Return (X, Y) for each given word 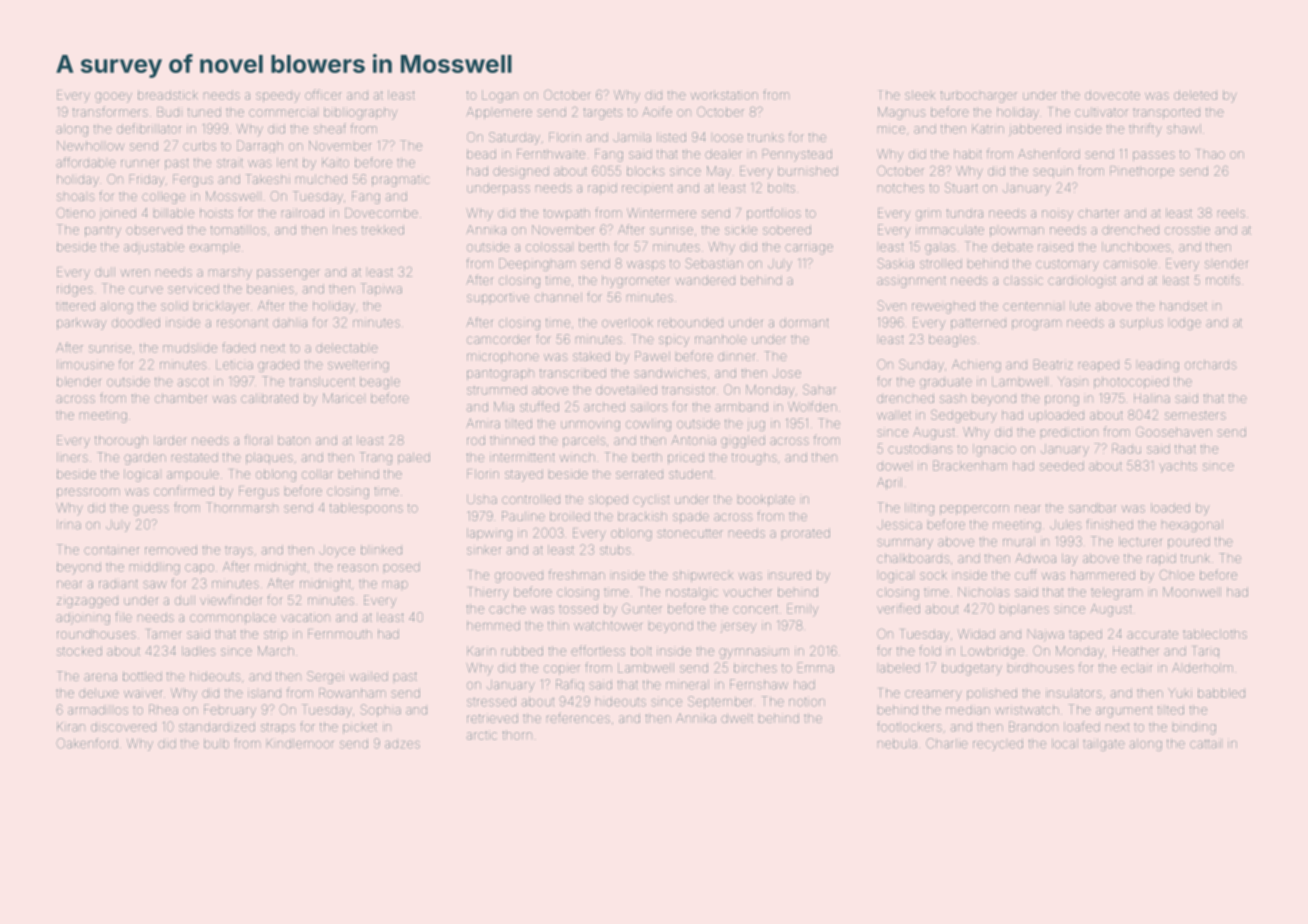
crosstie (1187, 231)
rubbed (522, 651)
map (395, 585)
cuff (1026, 574)
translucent (322, 382)
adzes (402, 745)
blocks (645, 171)
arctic (482, 735)
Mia (504, 407)
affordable (86, 162)
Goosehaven (1174, 432)
